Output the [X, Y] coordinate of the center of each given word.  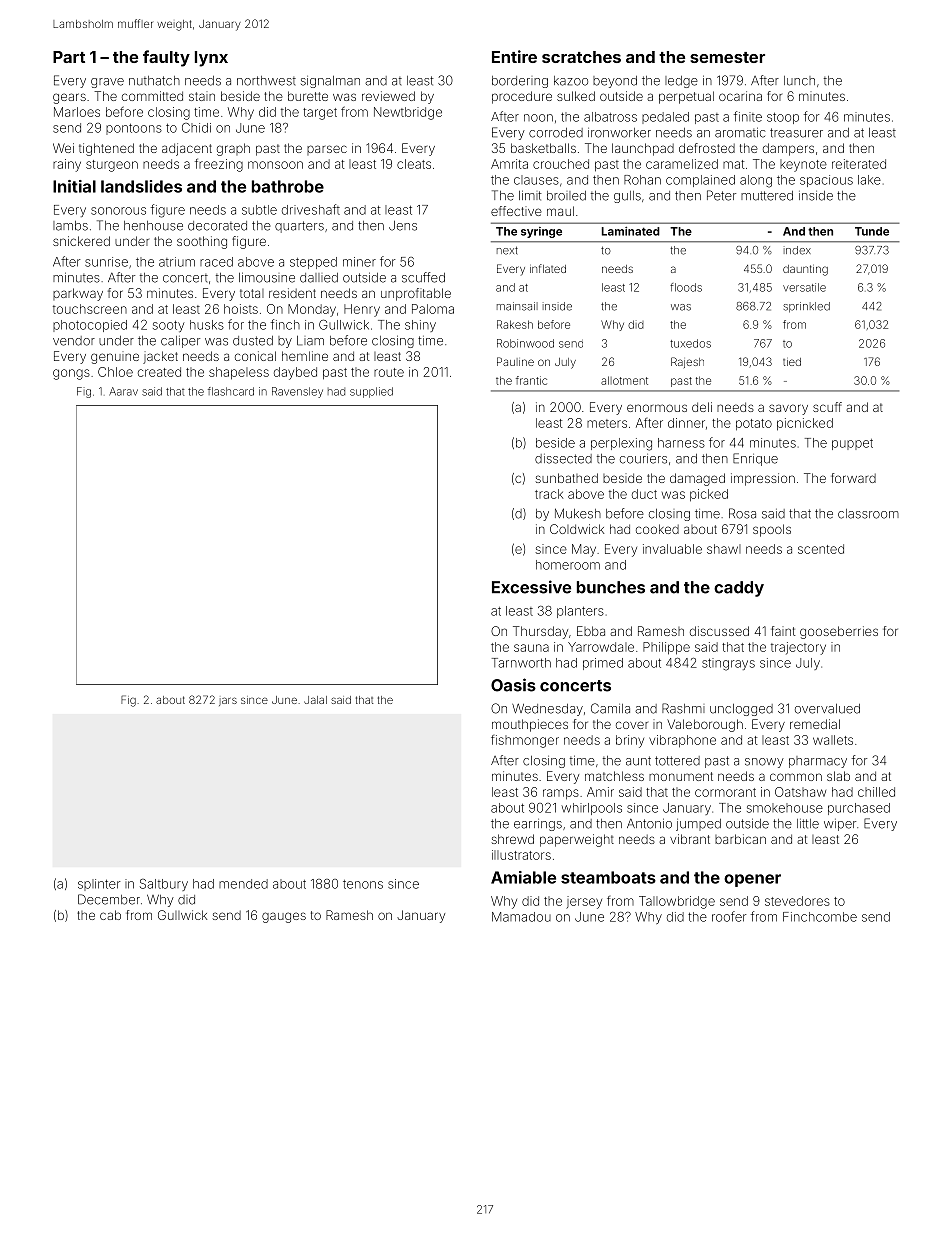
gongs [71, 374]
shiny [420, 326]
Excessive [531, 587]
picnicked [805, 424]
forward [853, 478]
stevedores [797, 901]
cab [110, 915]
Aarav [123, 391]
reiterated [859, 164]
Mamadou [521, 917]
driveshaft [311, 209]
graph [233, 149]
